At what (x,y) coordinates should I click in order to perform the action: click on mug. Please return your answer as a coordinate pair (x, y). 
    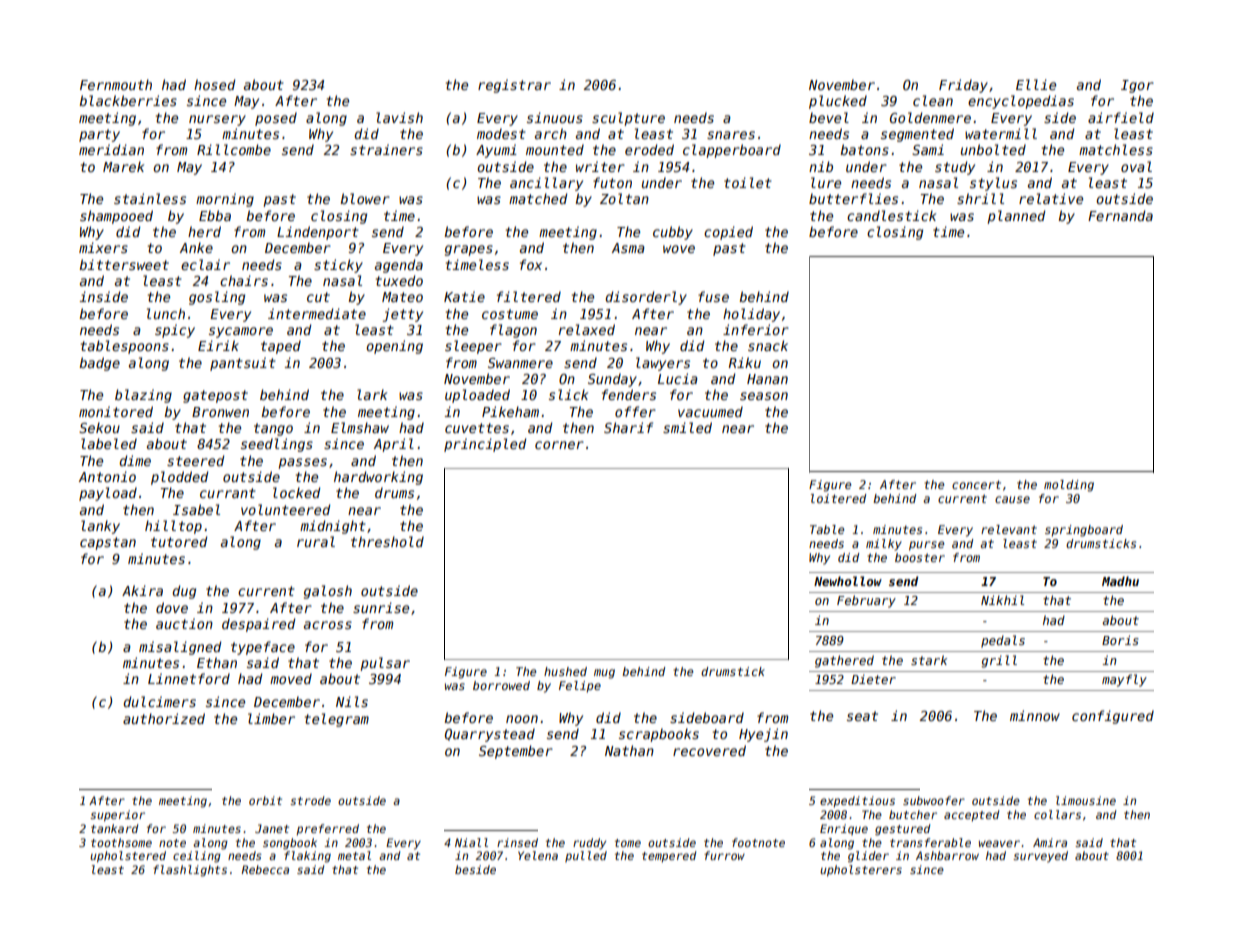
    Looking at the image, I should click on (604, 674).
